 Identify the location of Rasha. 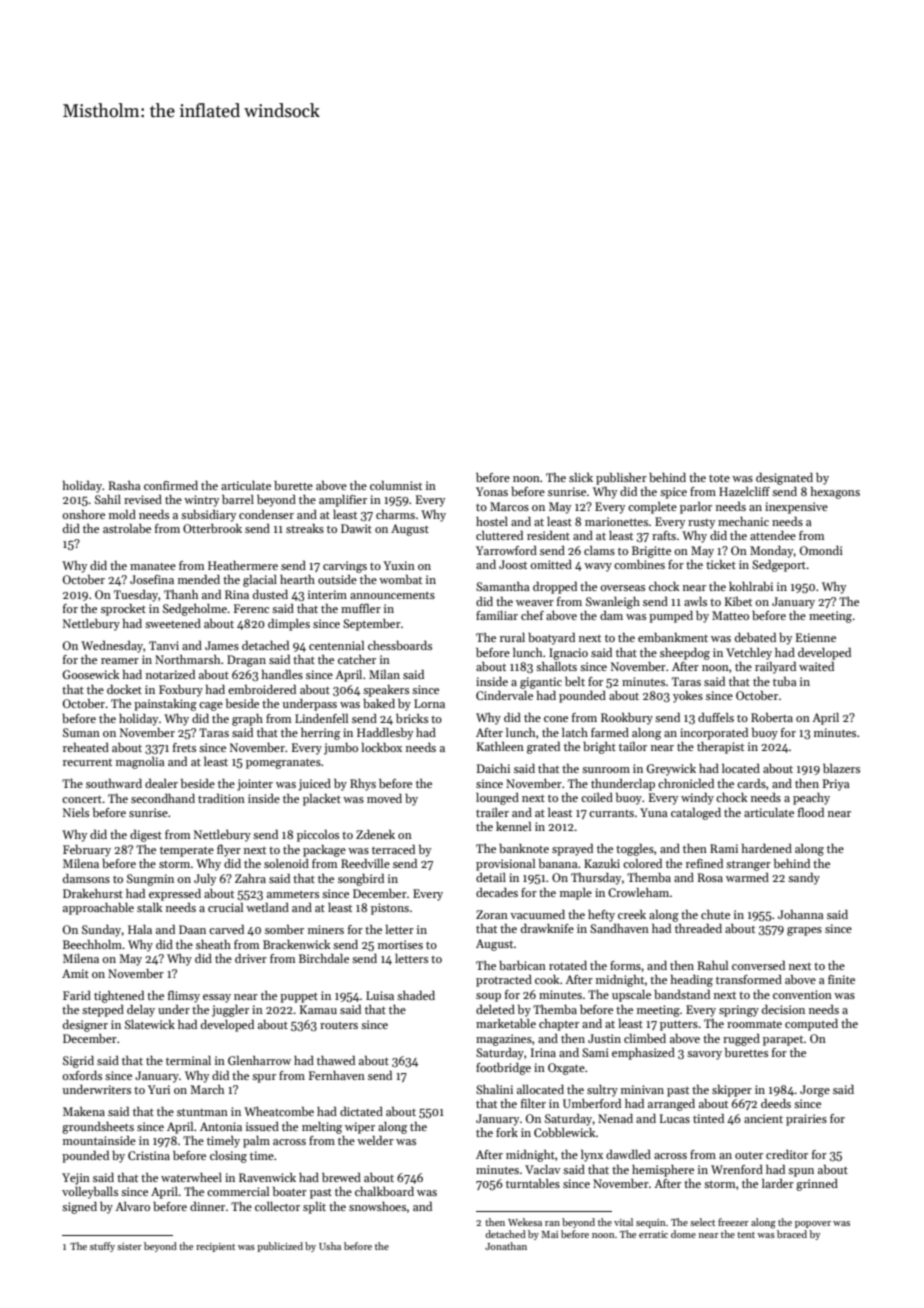
(125, 485).
